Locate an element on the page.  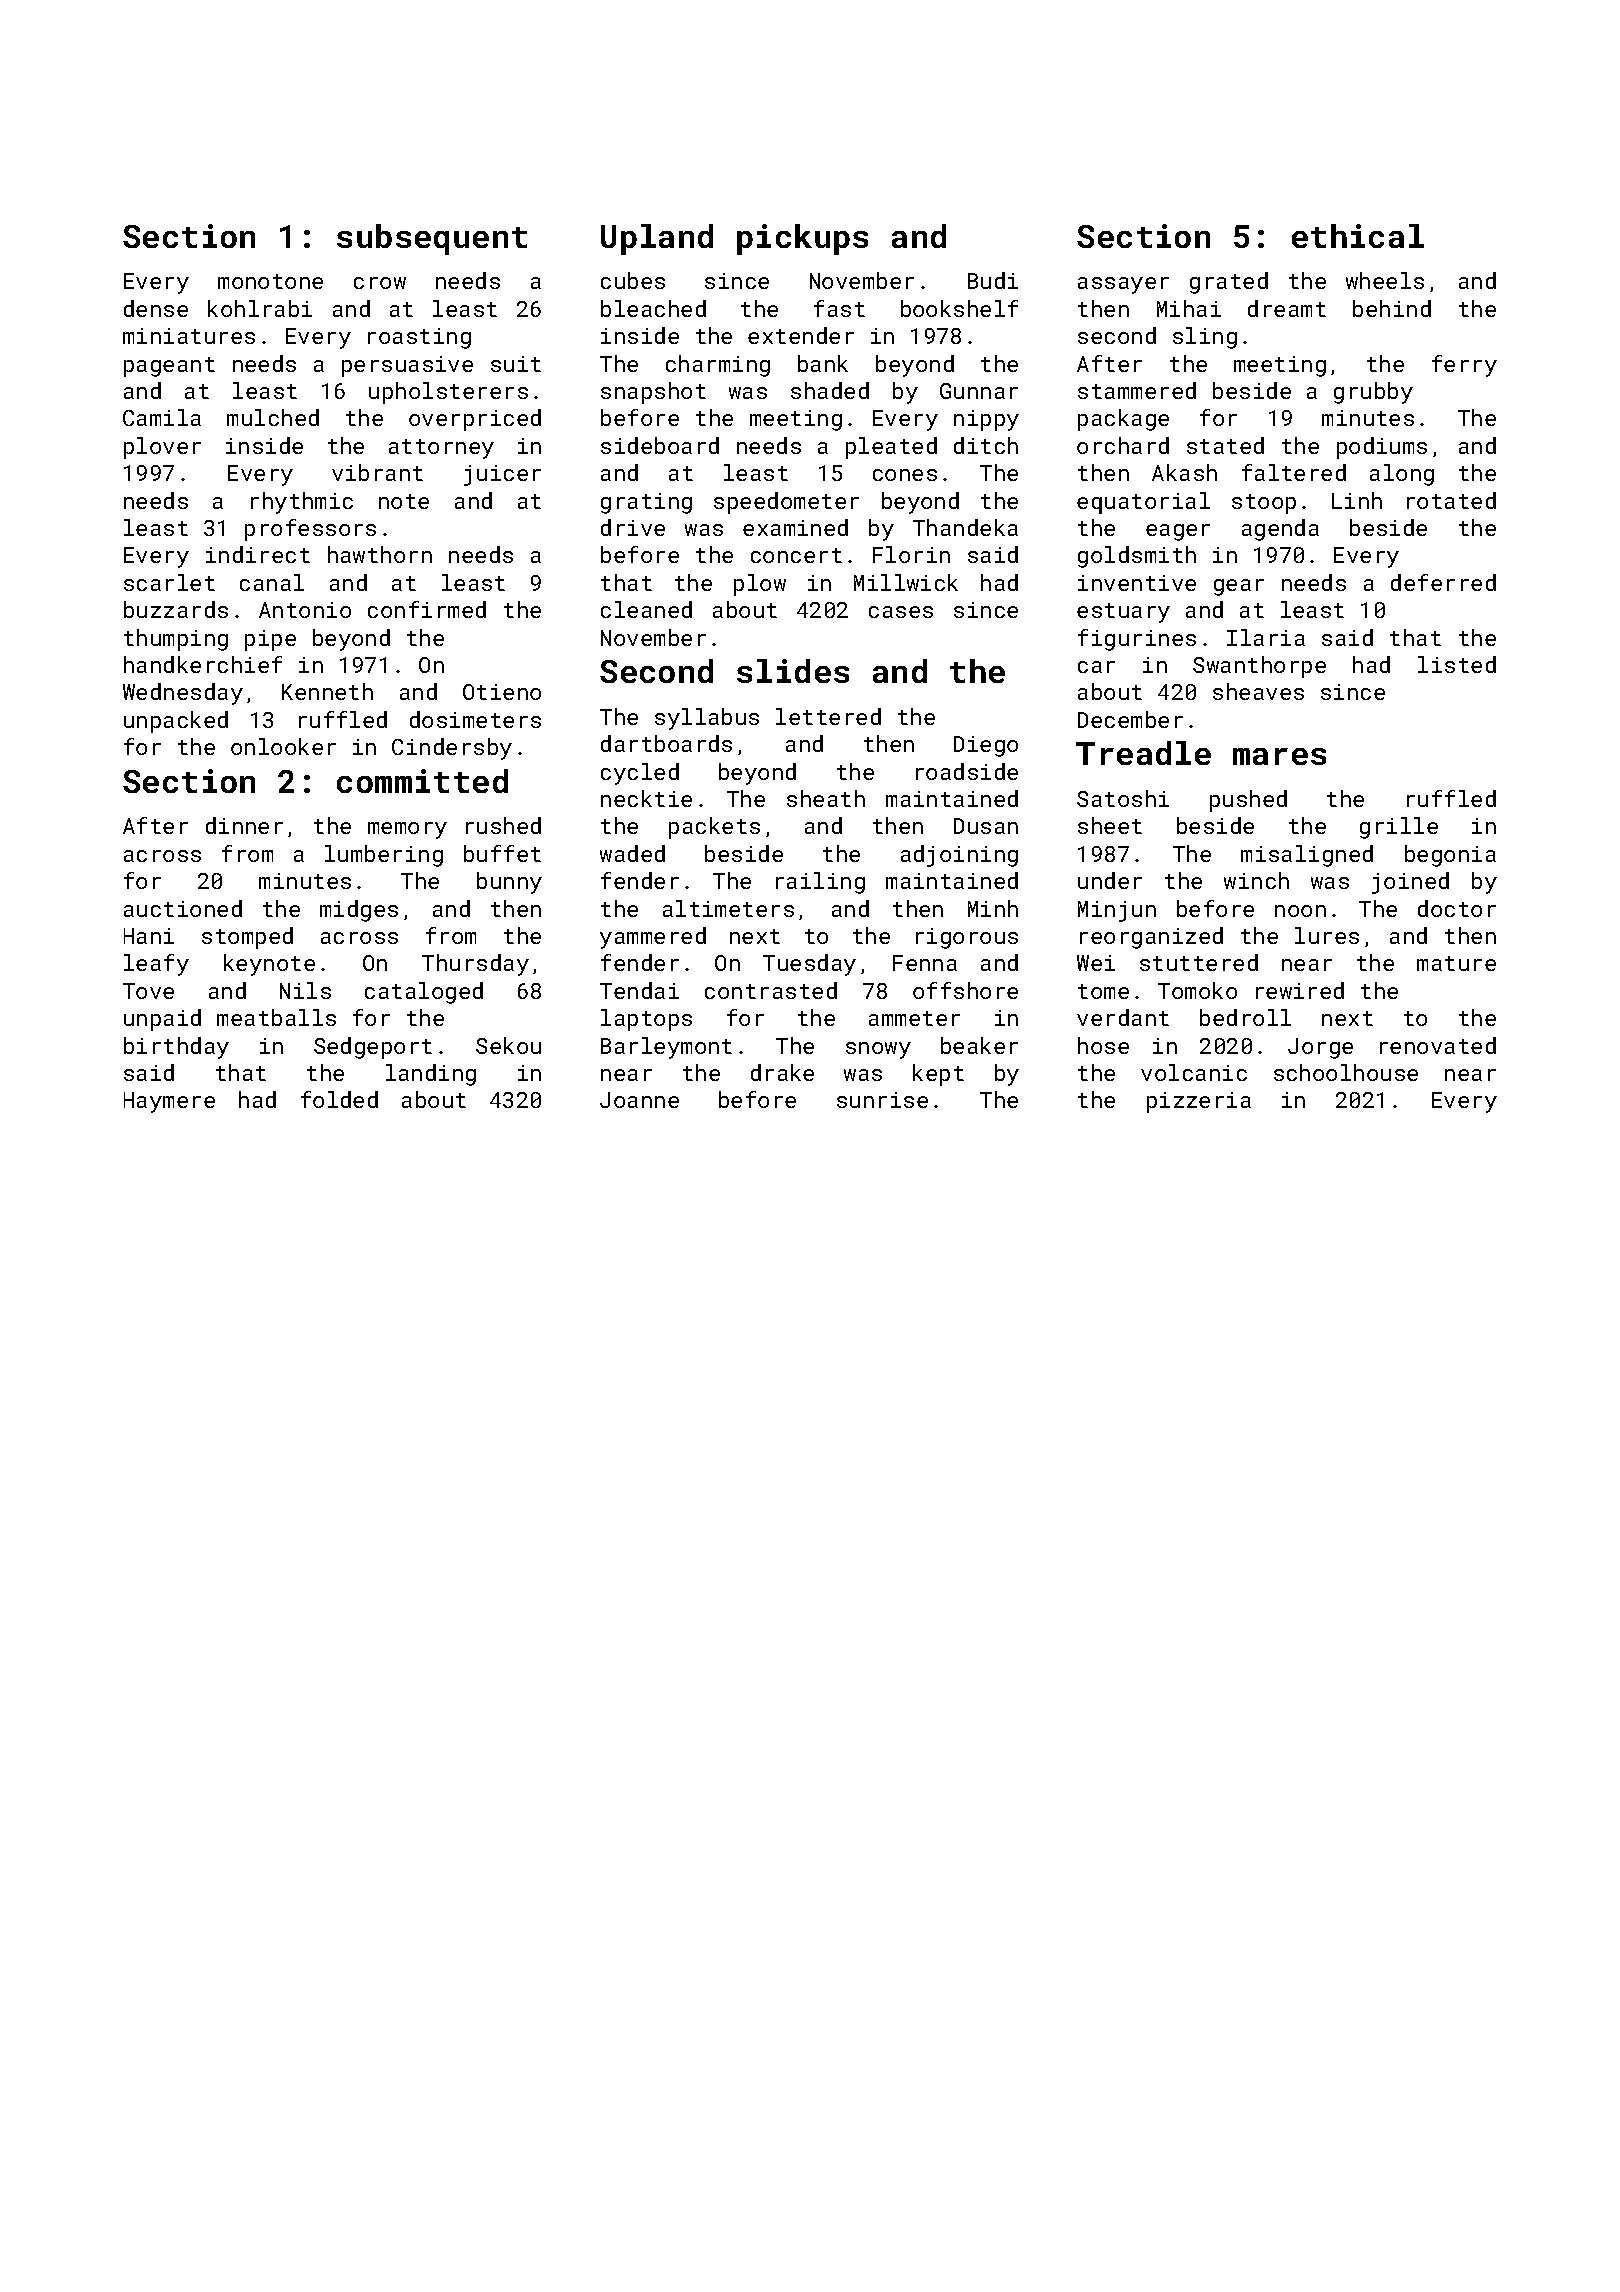
ethical is located at coordinates (1358, 236).
